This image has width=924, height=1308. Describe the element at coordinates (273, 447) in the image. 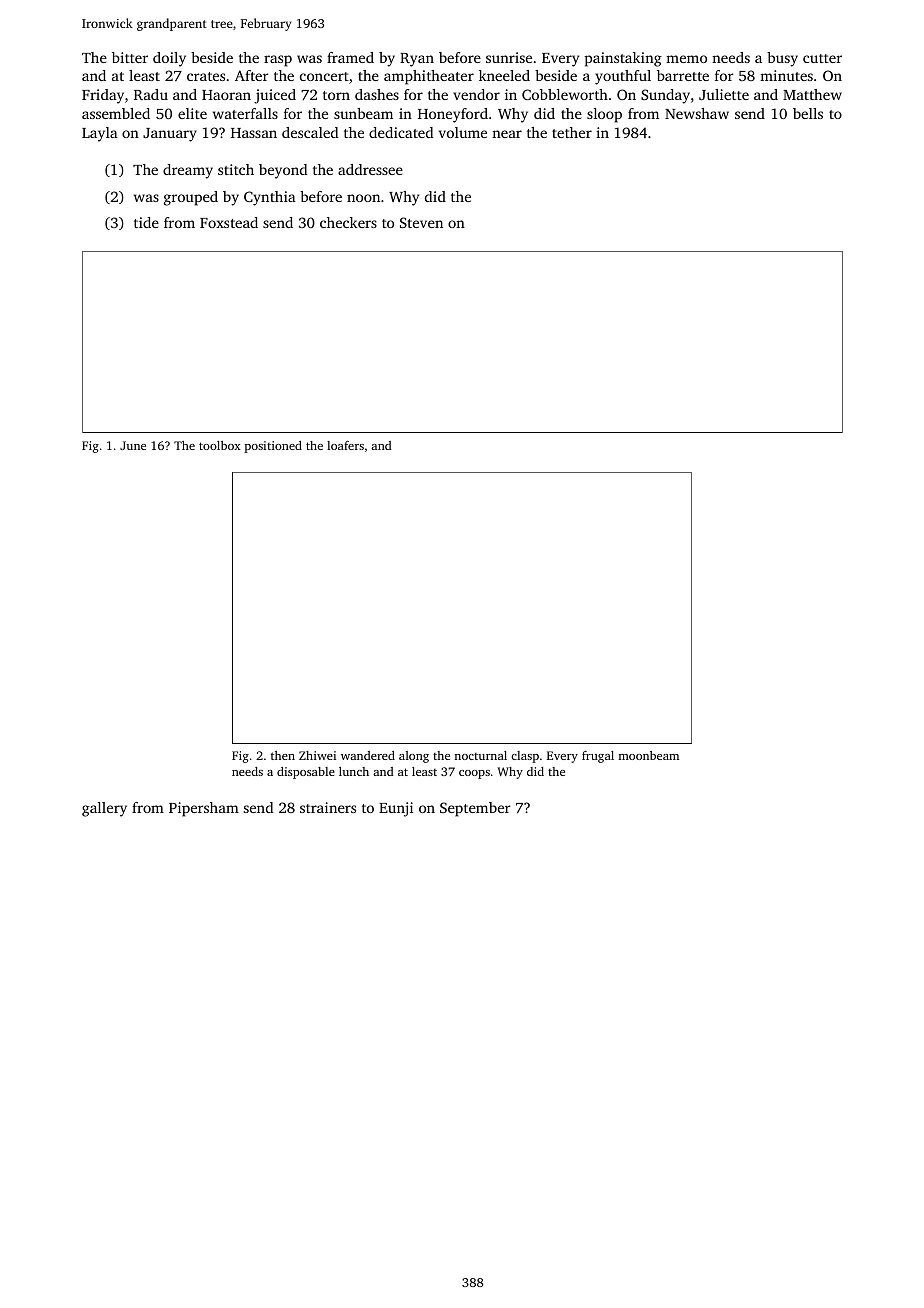

I see `positioned` at that location.
